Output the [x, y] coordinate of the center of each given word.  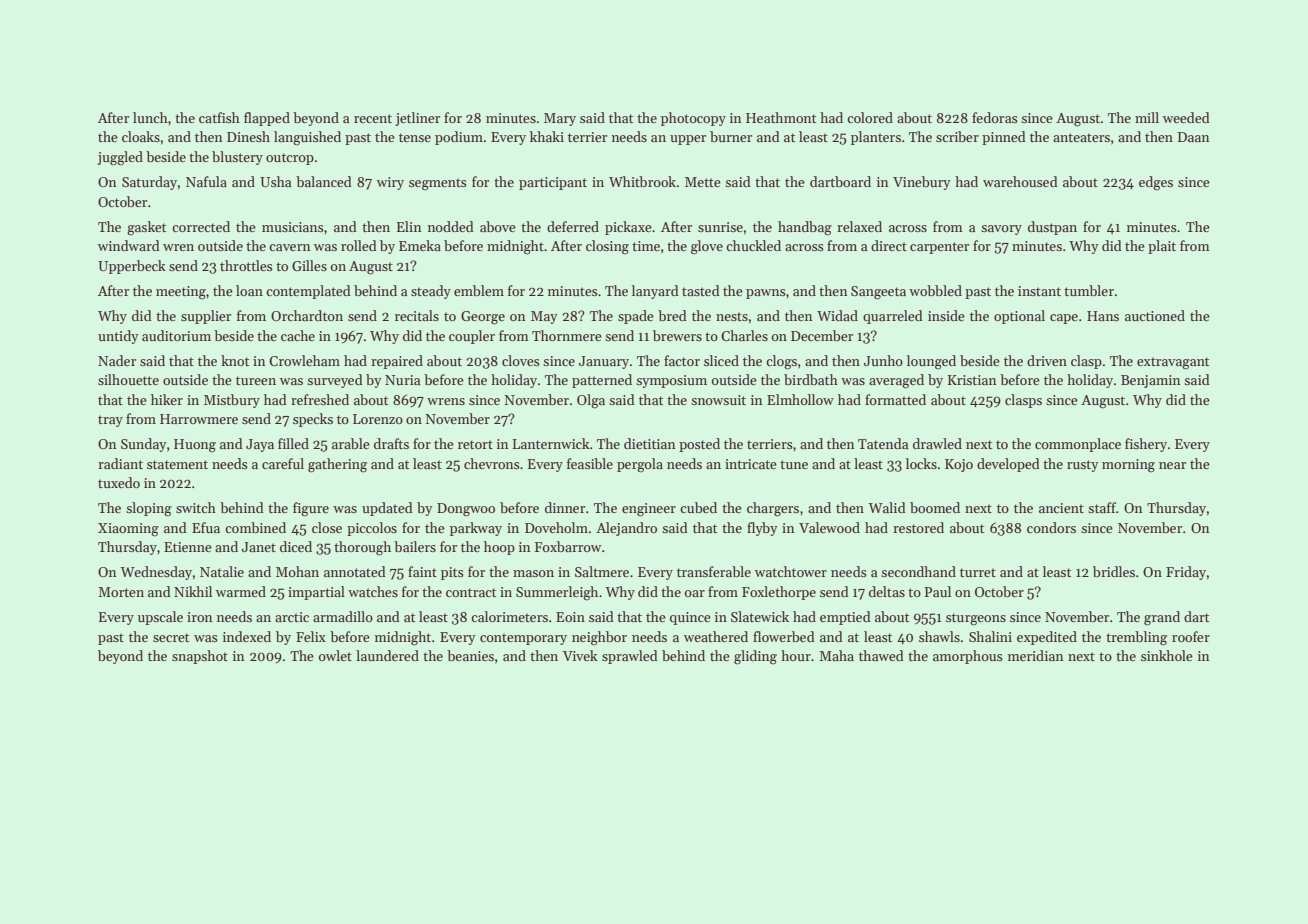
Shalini [990, 636]
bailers [415, 546]
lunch [150, 117]
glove [707, 247]
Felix [311, 636]
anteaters [1081, 137]
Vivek [580, 655]
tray [110, 421]
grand [1162, 618]
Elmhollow [800, 399]
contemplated [308, 292]
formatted [895, 399]
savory [1001, 230]
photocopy [693, 119]
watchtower [791, 571]
